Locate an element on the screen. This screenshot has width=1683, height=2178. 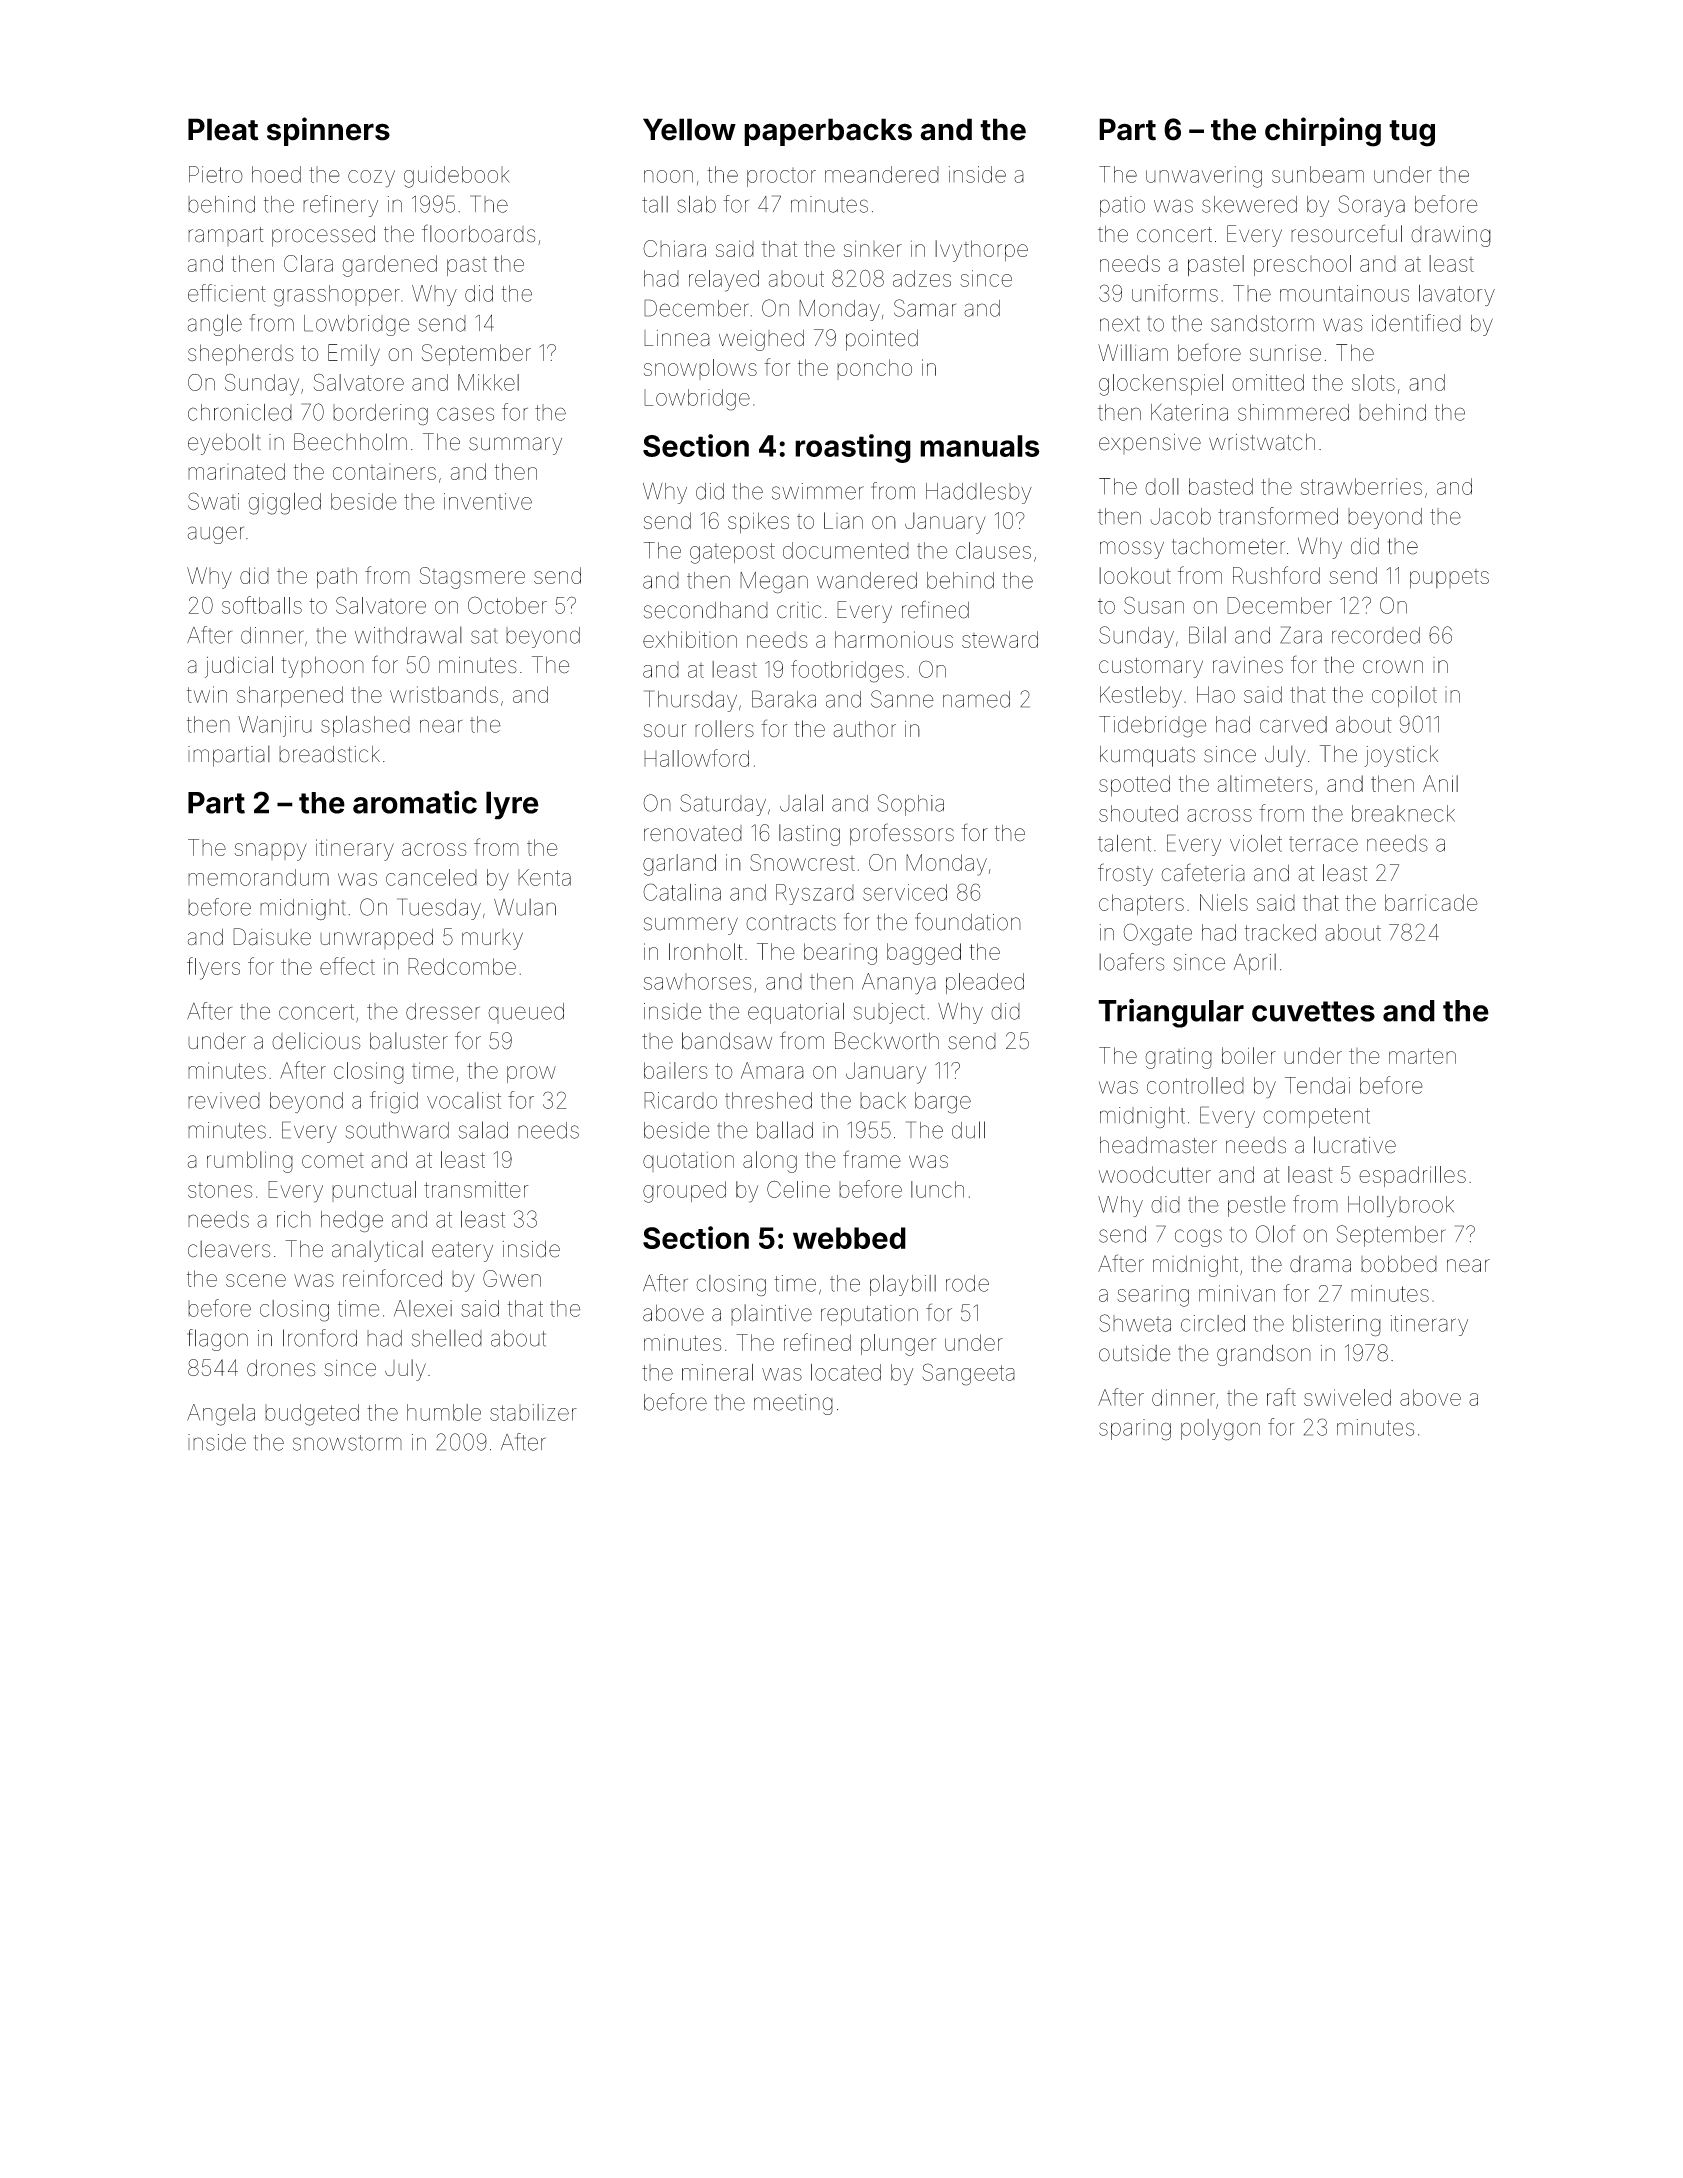
uniforms is located at coordinates (1175, 293).
